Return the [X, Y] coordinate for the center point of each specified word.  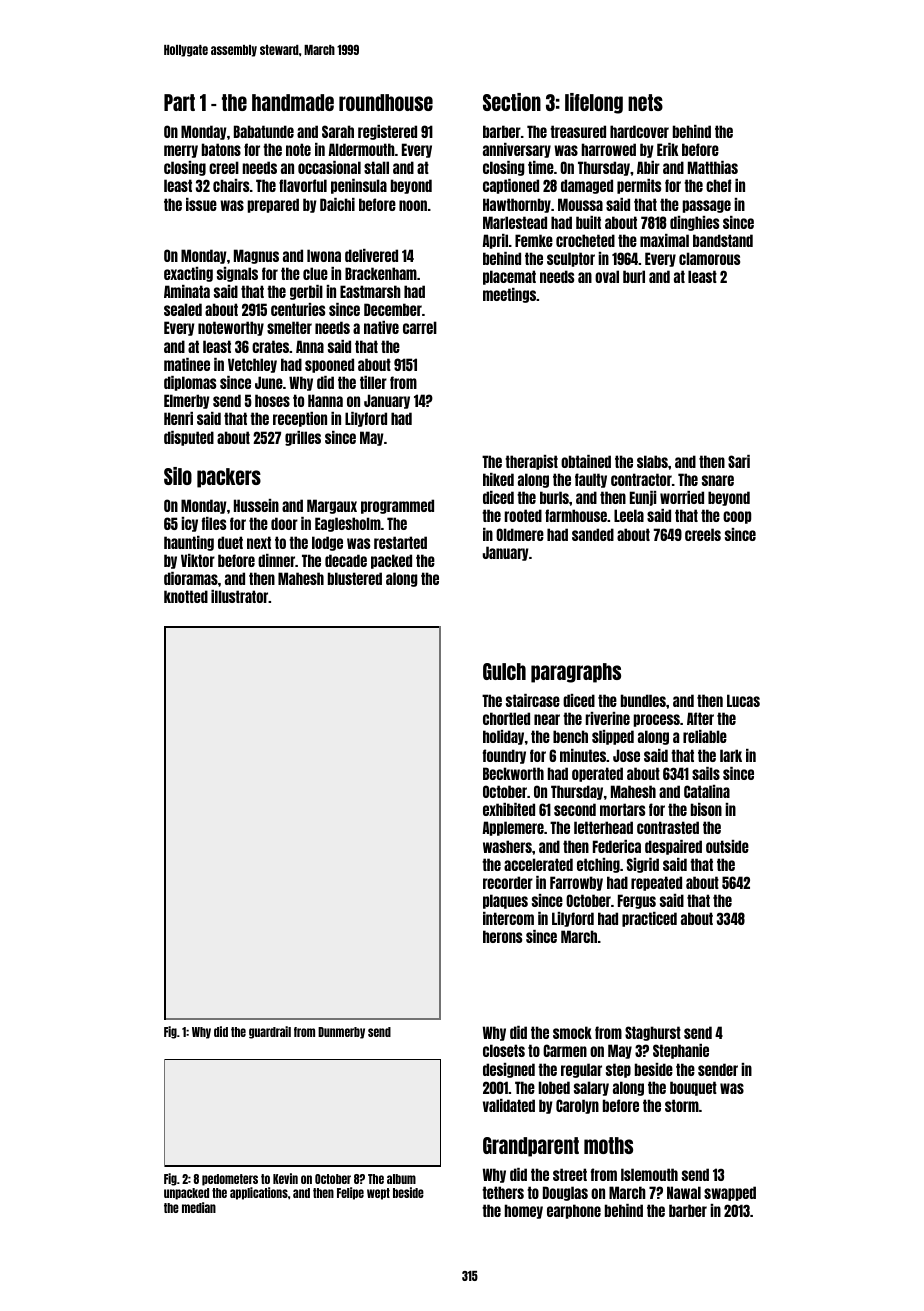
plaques [505, 901]
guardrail [270, 1032]
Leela [629, 515]
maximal [664, 240]
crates [270, 346]
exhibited [509, 809]
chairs [231, 185]
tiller [373, 382]
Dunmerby [341, 1033]
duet [230, 542]
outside [727, 846]
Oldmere [520, 534]
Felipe [350, 1193]
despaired [673, 847]
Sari [739, 461]
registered [387, 132]
